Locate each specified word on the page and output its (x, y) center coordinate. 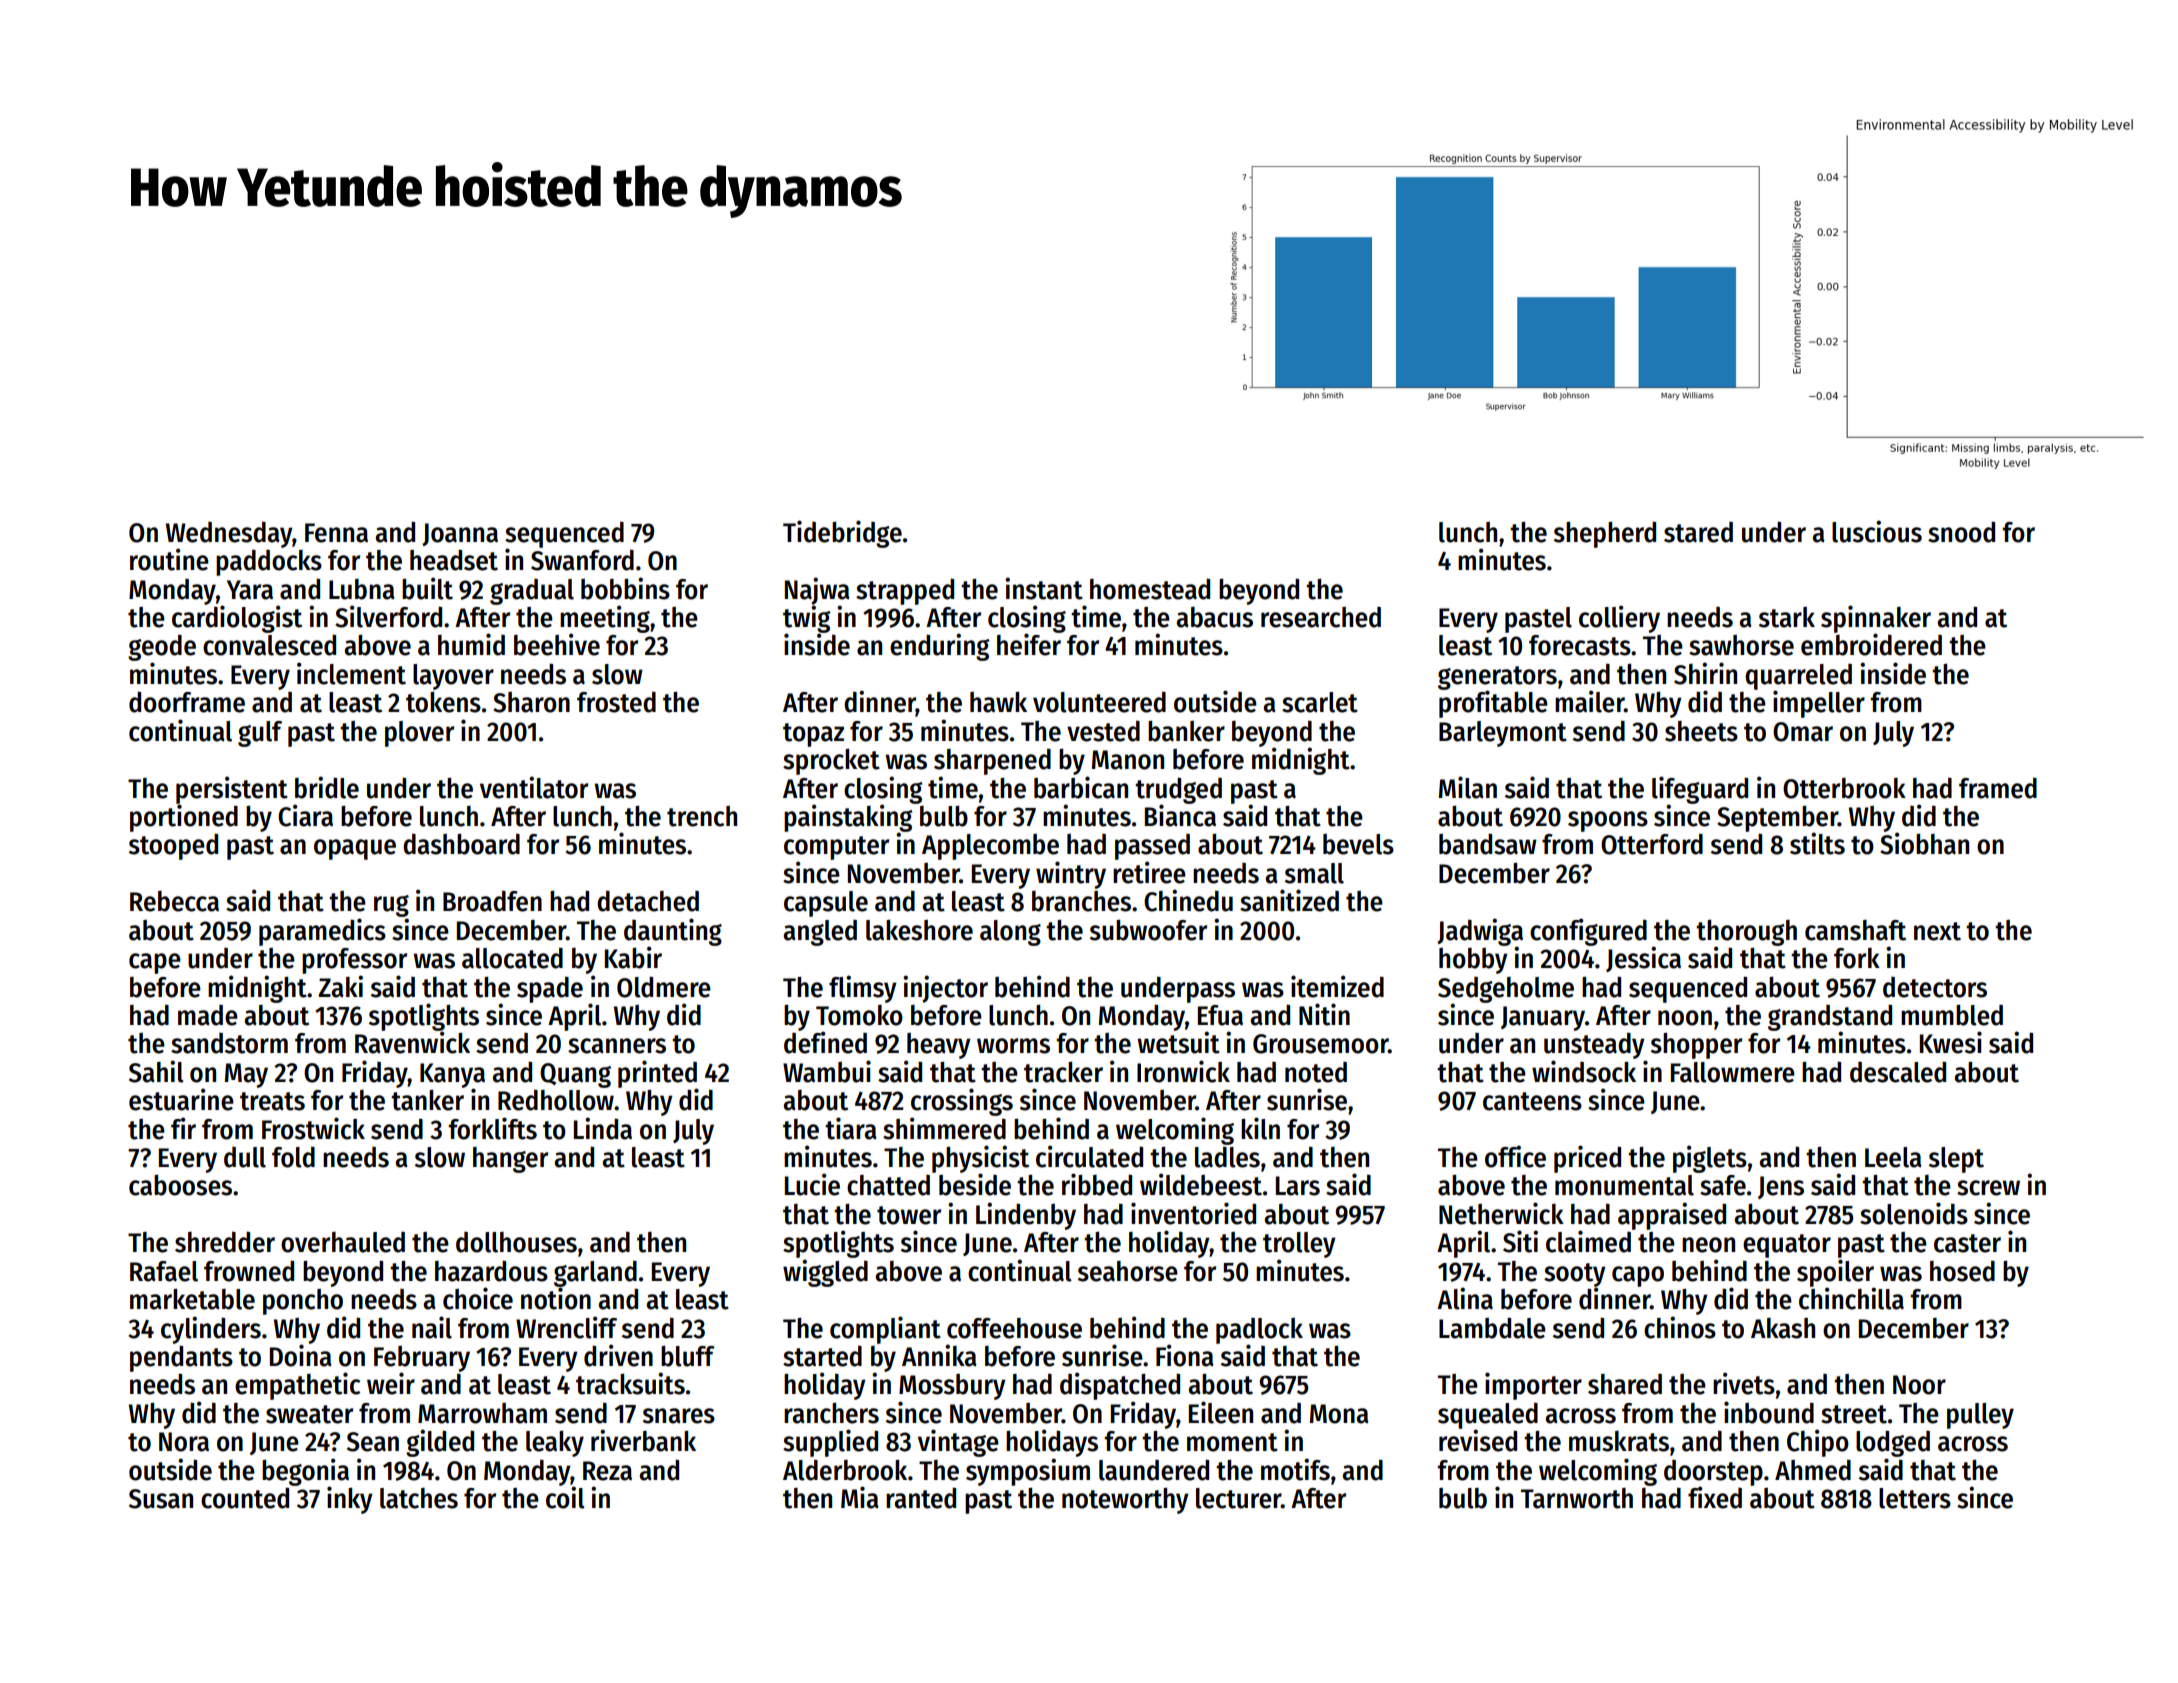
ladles (1227, 1157)
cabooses (180, 1185)
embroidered (1871, 645)
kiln (1260, 1128)
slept (1956, 1160)
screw (1988, 1188)
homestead (1150, 589)
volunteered (1099, 702)
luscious (1877, 531)
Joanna (460, 534)
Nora (184, 1442)
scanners (617, 1046)
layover (453, 677)
